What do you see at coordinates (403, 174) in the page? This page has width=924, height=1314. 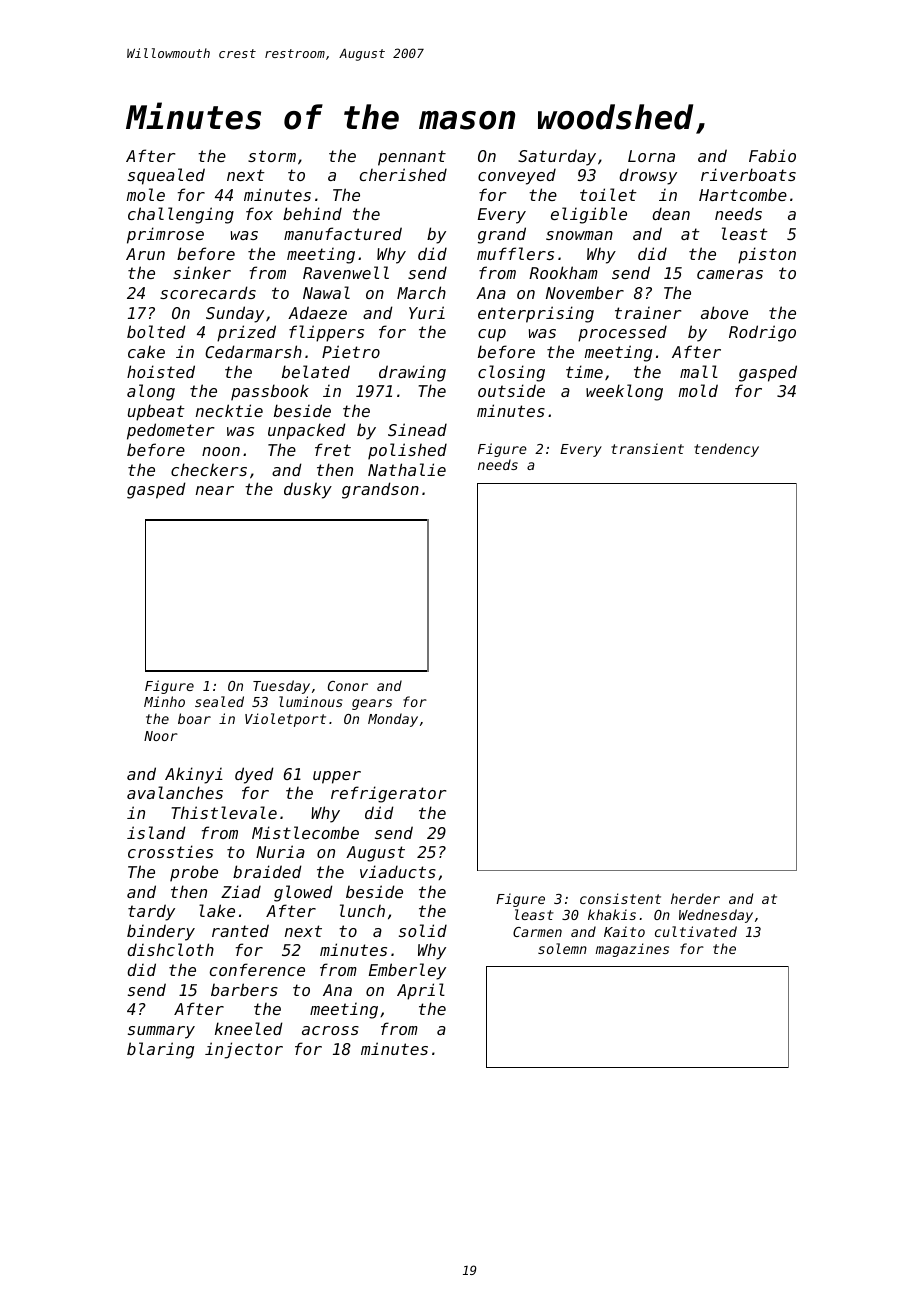 I see `cherished` at bounding box center [403, 174].
